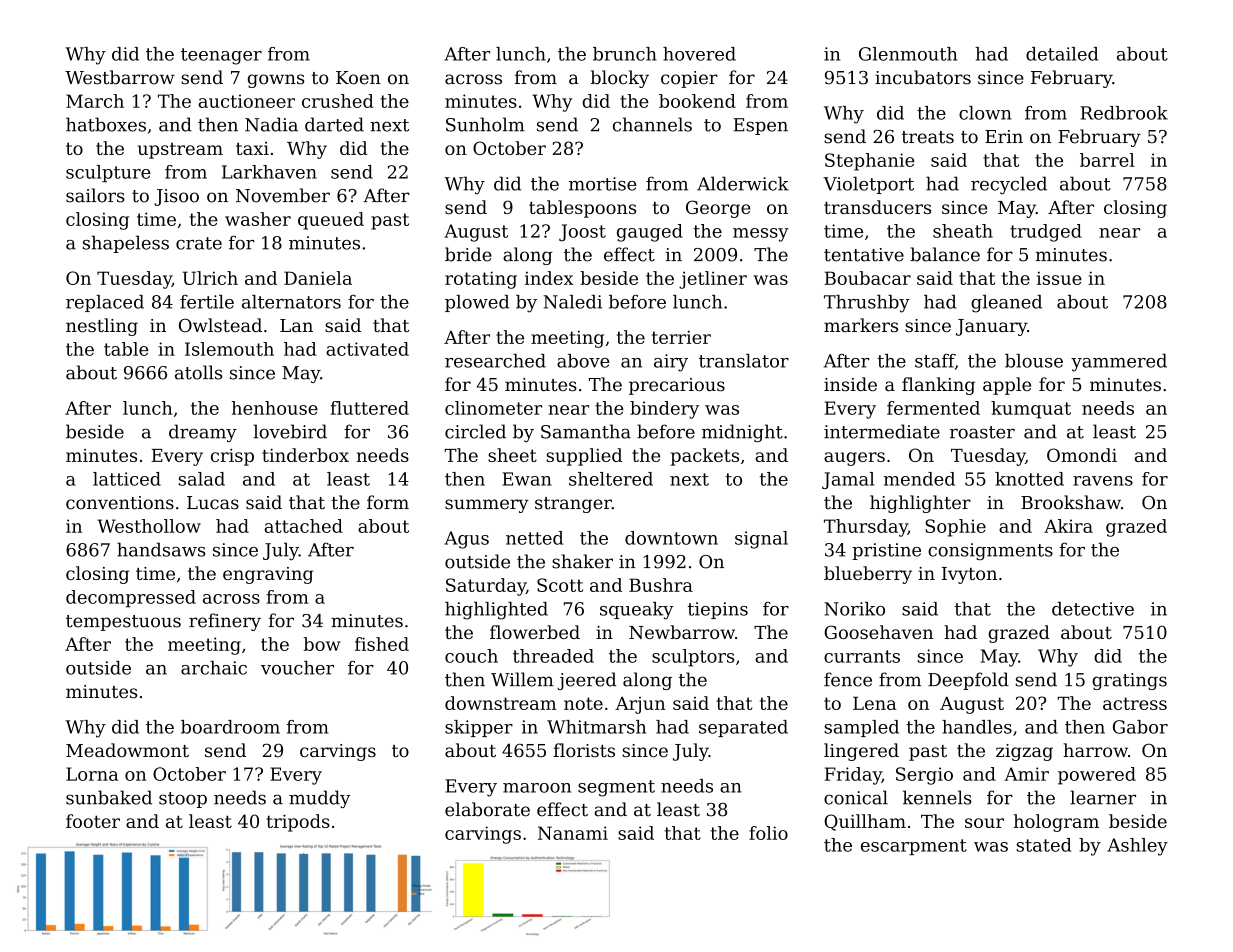 This document has height=952, width=1233. Describe the element at coordinates (225, 622) in the document. I see `refinery` at that location.
